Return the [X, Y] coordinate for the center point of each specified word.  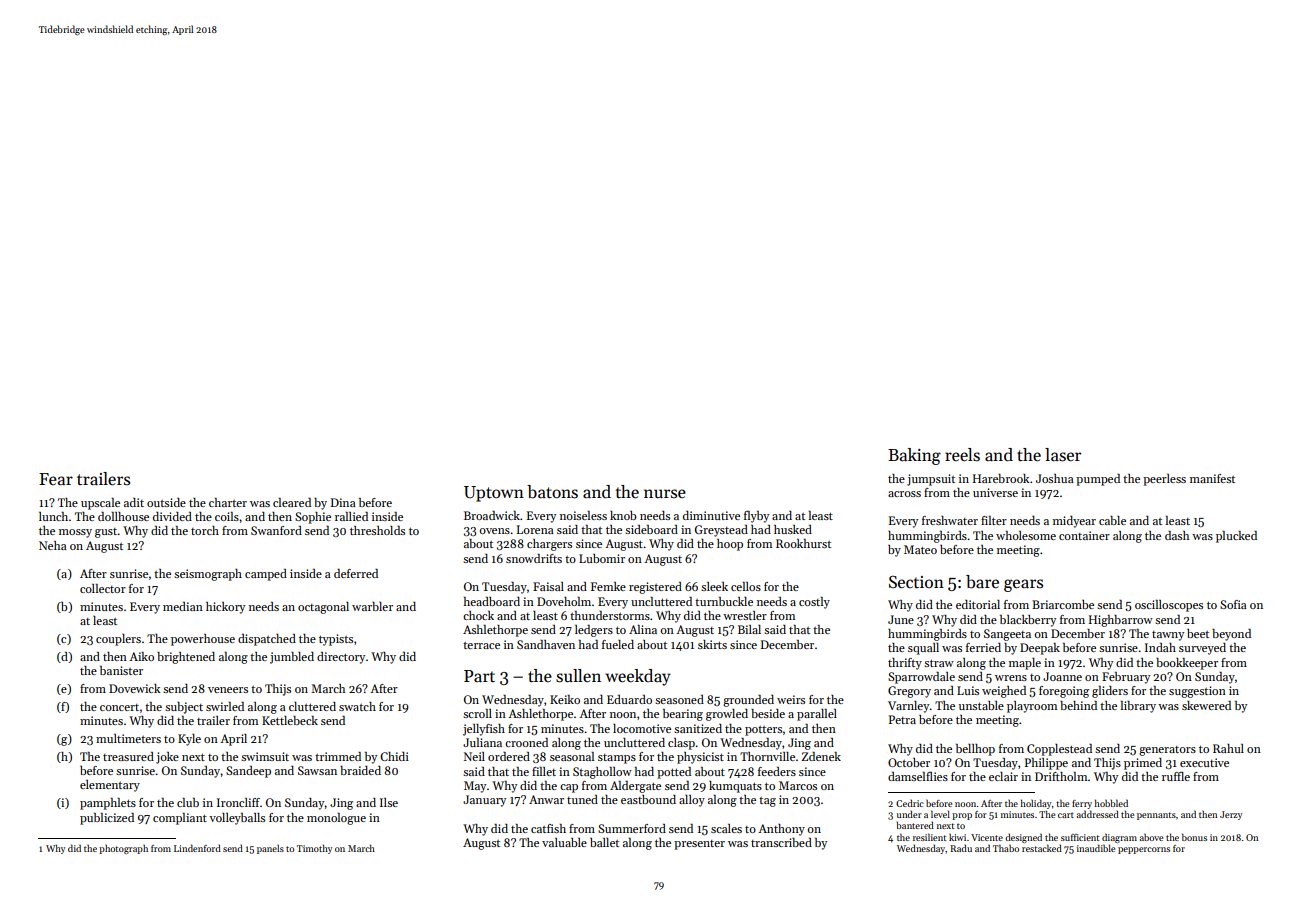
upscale [100, 504]
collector [103, 588]
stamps [617, 759]
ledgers [594, 631]
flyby [756, 517]
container [1084, 535]
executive [1204, 762]
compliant [180, 819]
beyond [1231, 635]
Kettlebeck [290, 720]
